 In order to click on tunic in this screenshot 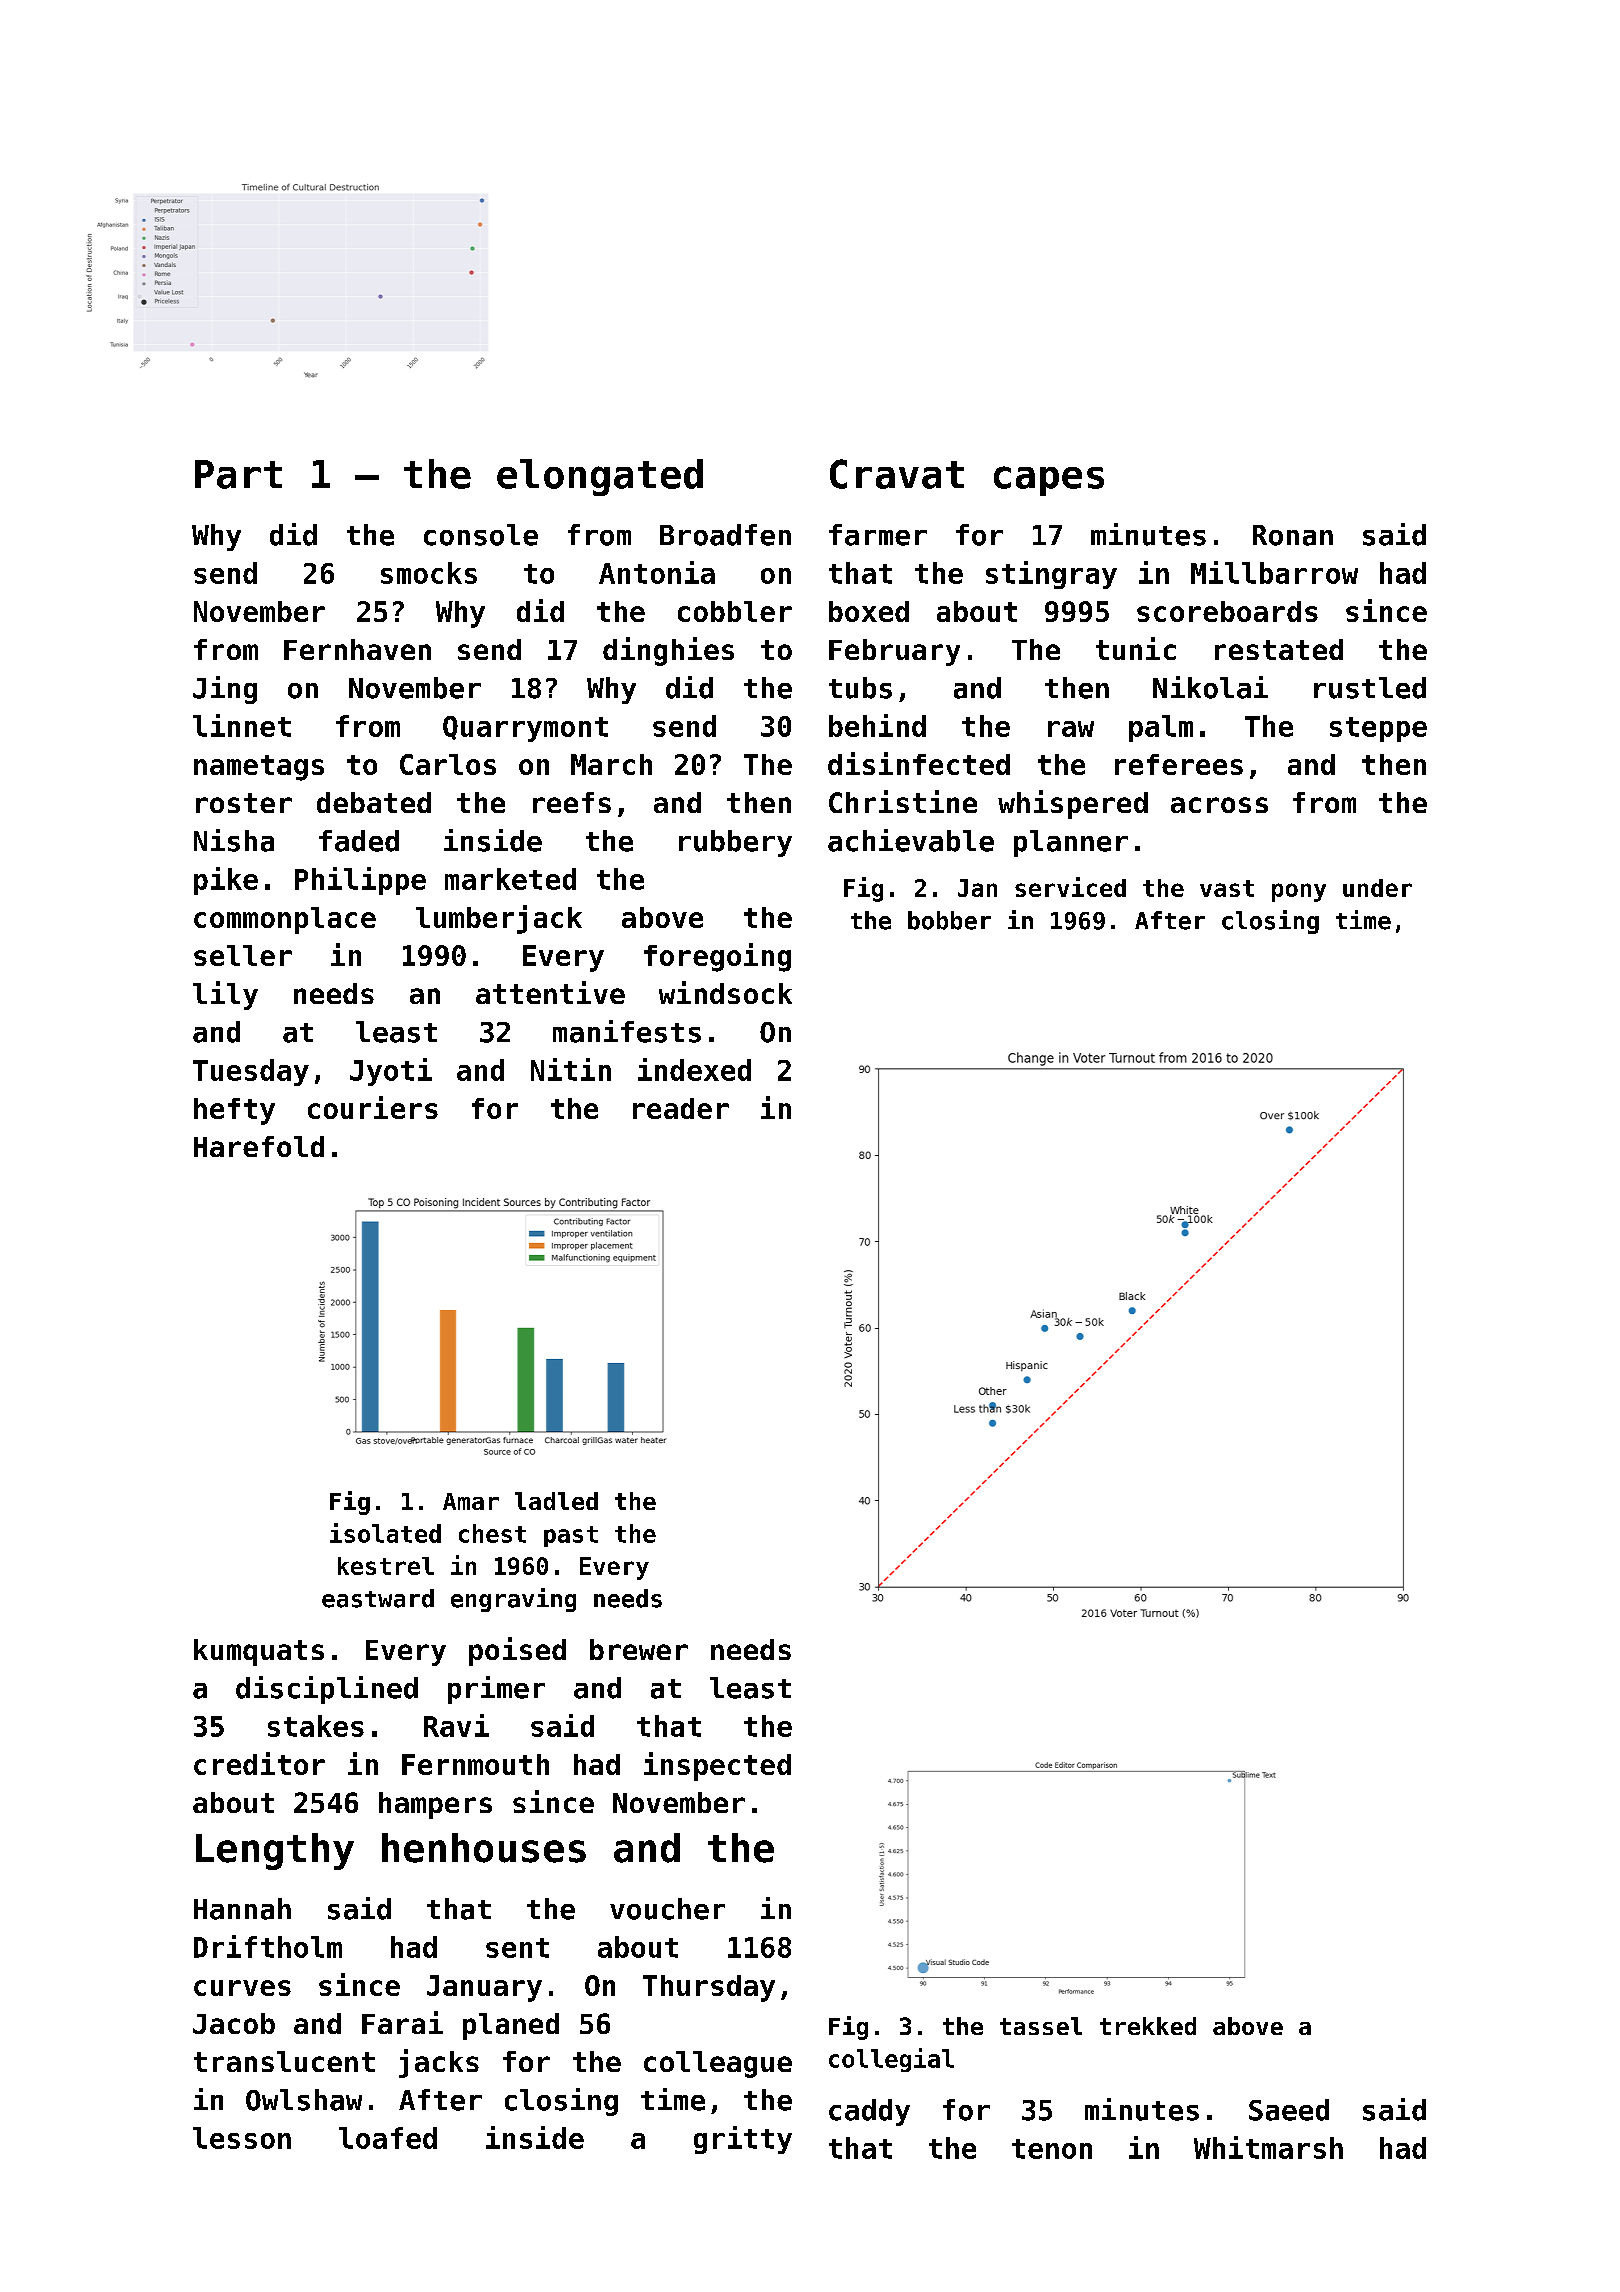, I will do `click(1136, 648)`.
